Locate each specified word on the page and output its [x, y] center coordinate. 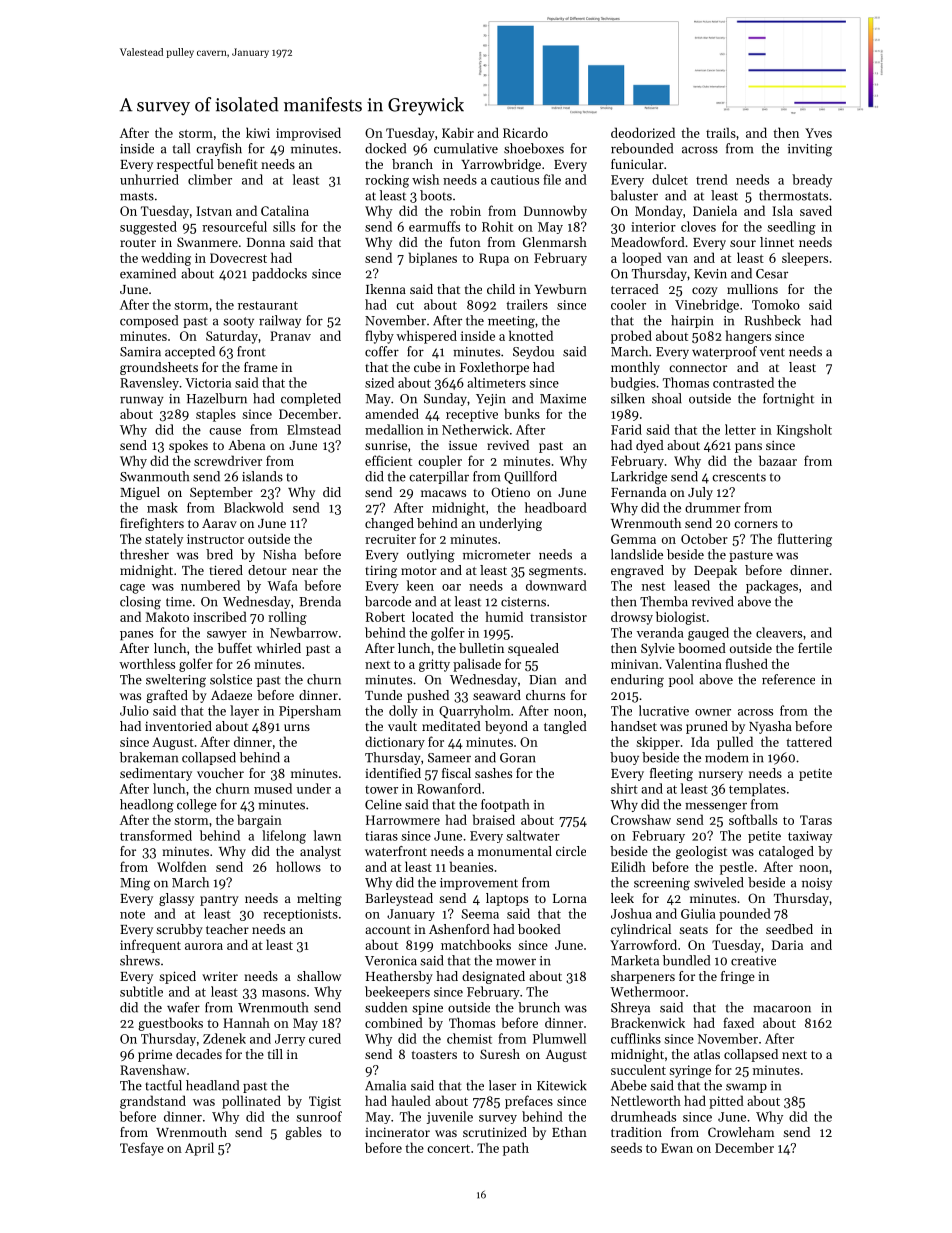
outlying [431, 556]
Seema [480, 914]
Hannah [246, 1022]
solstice [231, 679]
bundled [686, 960]
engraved [637, 571]
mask [162, 507]
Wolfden [182, 866]
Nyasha [770, 727]
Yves [818, 133]
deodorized [643, 132]
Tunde [383, 695]
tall [181, 148]
